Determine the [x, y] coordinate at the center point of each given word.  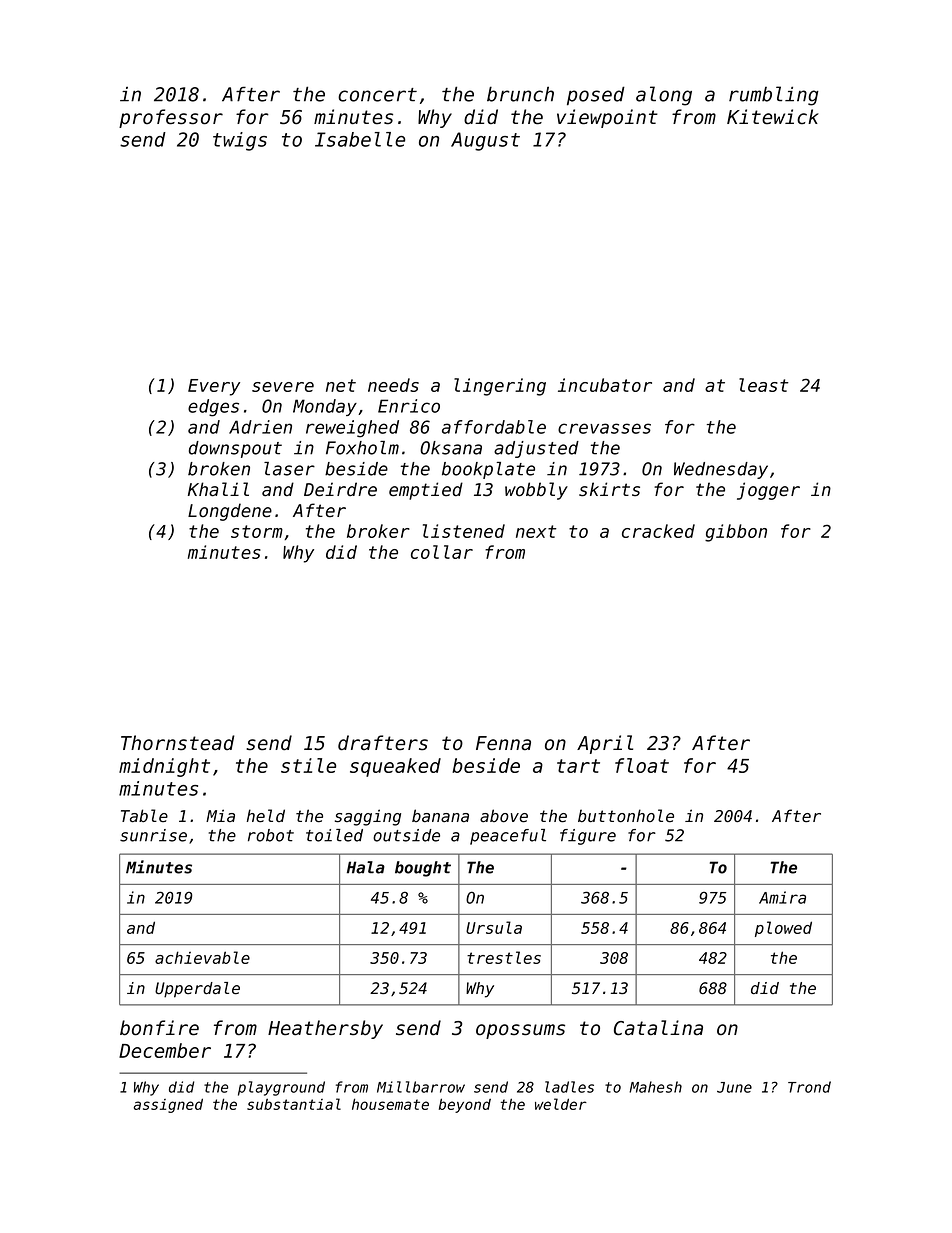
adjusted [536, 449]
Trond [809, 1087]
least [763, 385]
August [485, 141]
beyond [465, 1105]
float [642, 765]
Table [144, 816]
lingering [500, 387]
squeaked [395, 767]
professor [171, 118]
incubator [605, 385]
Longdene [230, 512]
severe [283, 387]
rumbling [774, 96]
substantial [294, 1104]
